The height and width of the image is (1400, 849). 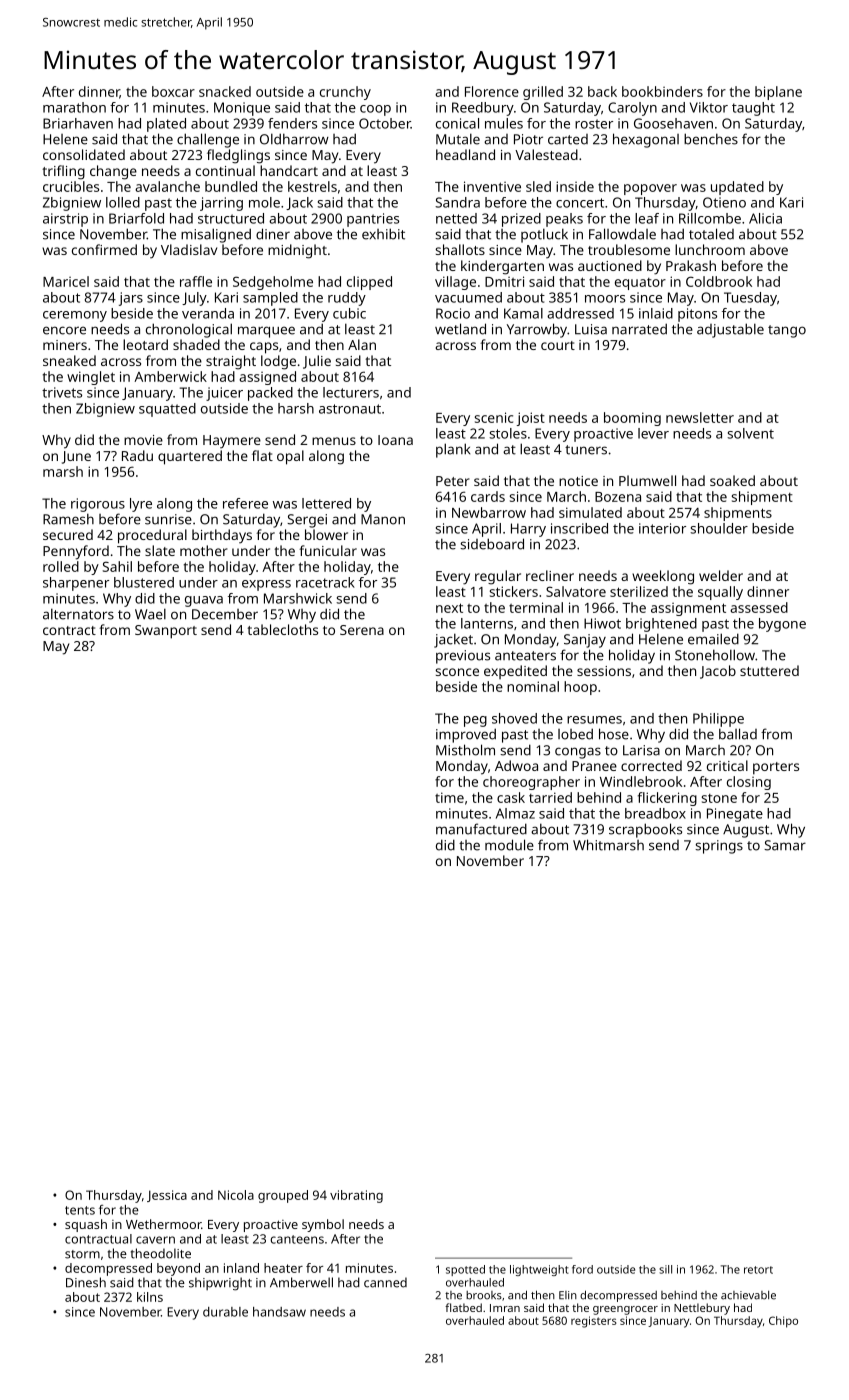 What do you see at coordinates (785, 845) in the image?
I see `Samar` at bounding box center [785, 845].
